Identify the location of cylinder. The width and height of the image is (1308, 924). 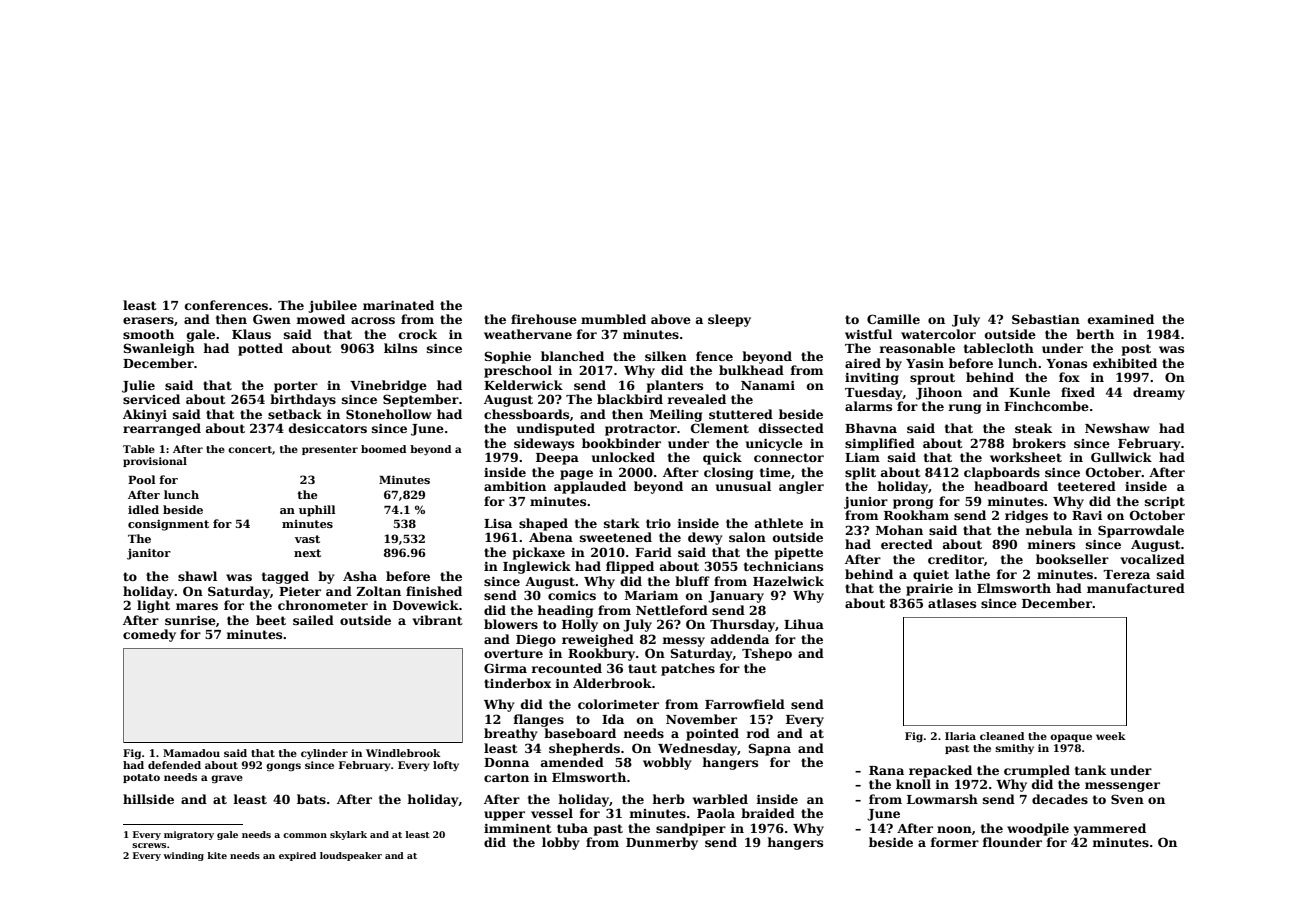
(324, 754).
